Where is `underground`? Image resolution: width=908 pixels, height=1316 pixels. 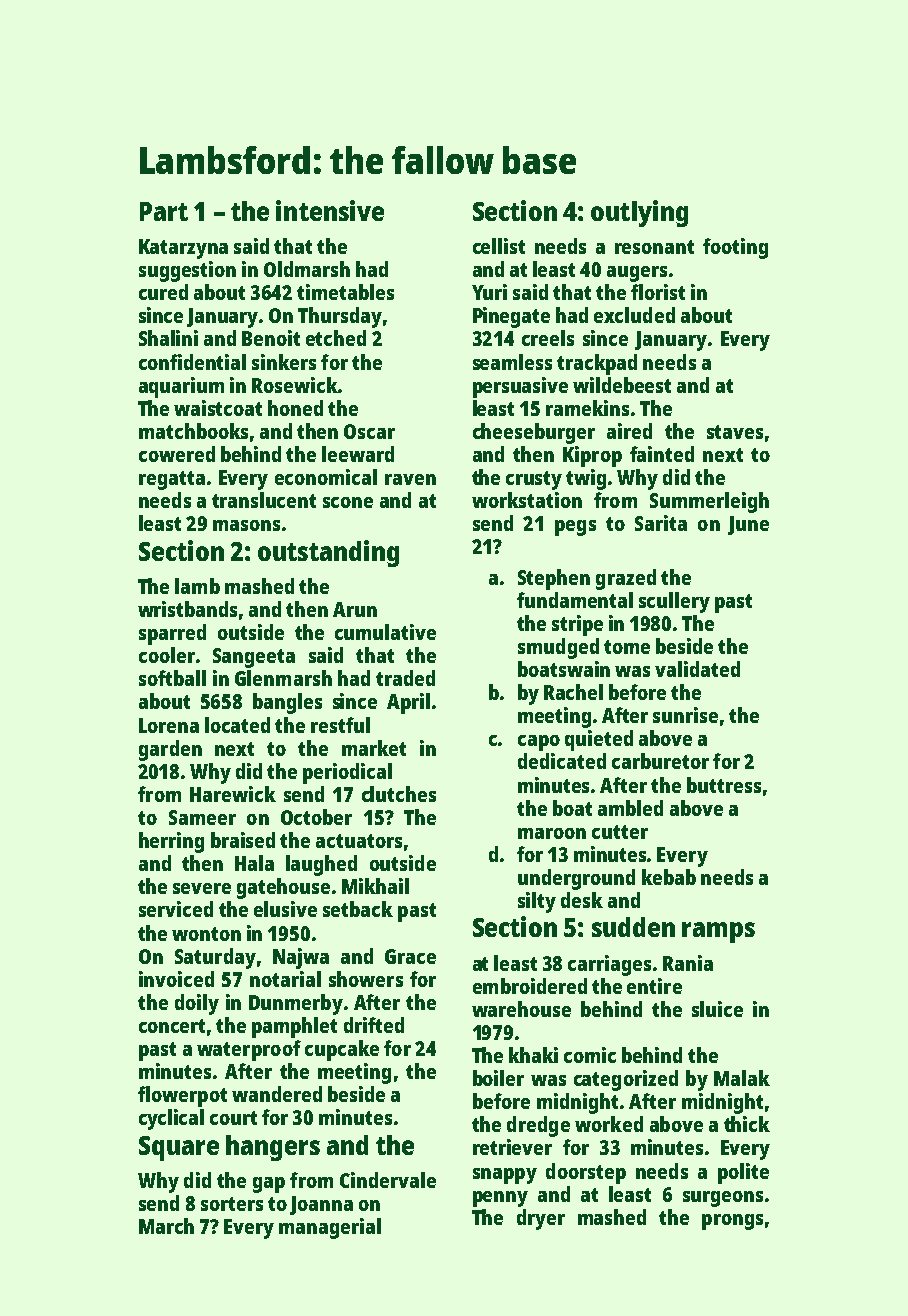
underground is located at coordinates (576, 879).
